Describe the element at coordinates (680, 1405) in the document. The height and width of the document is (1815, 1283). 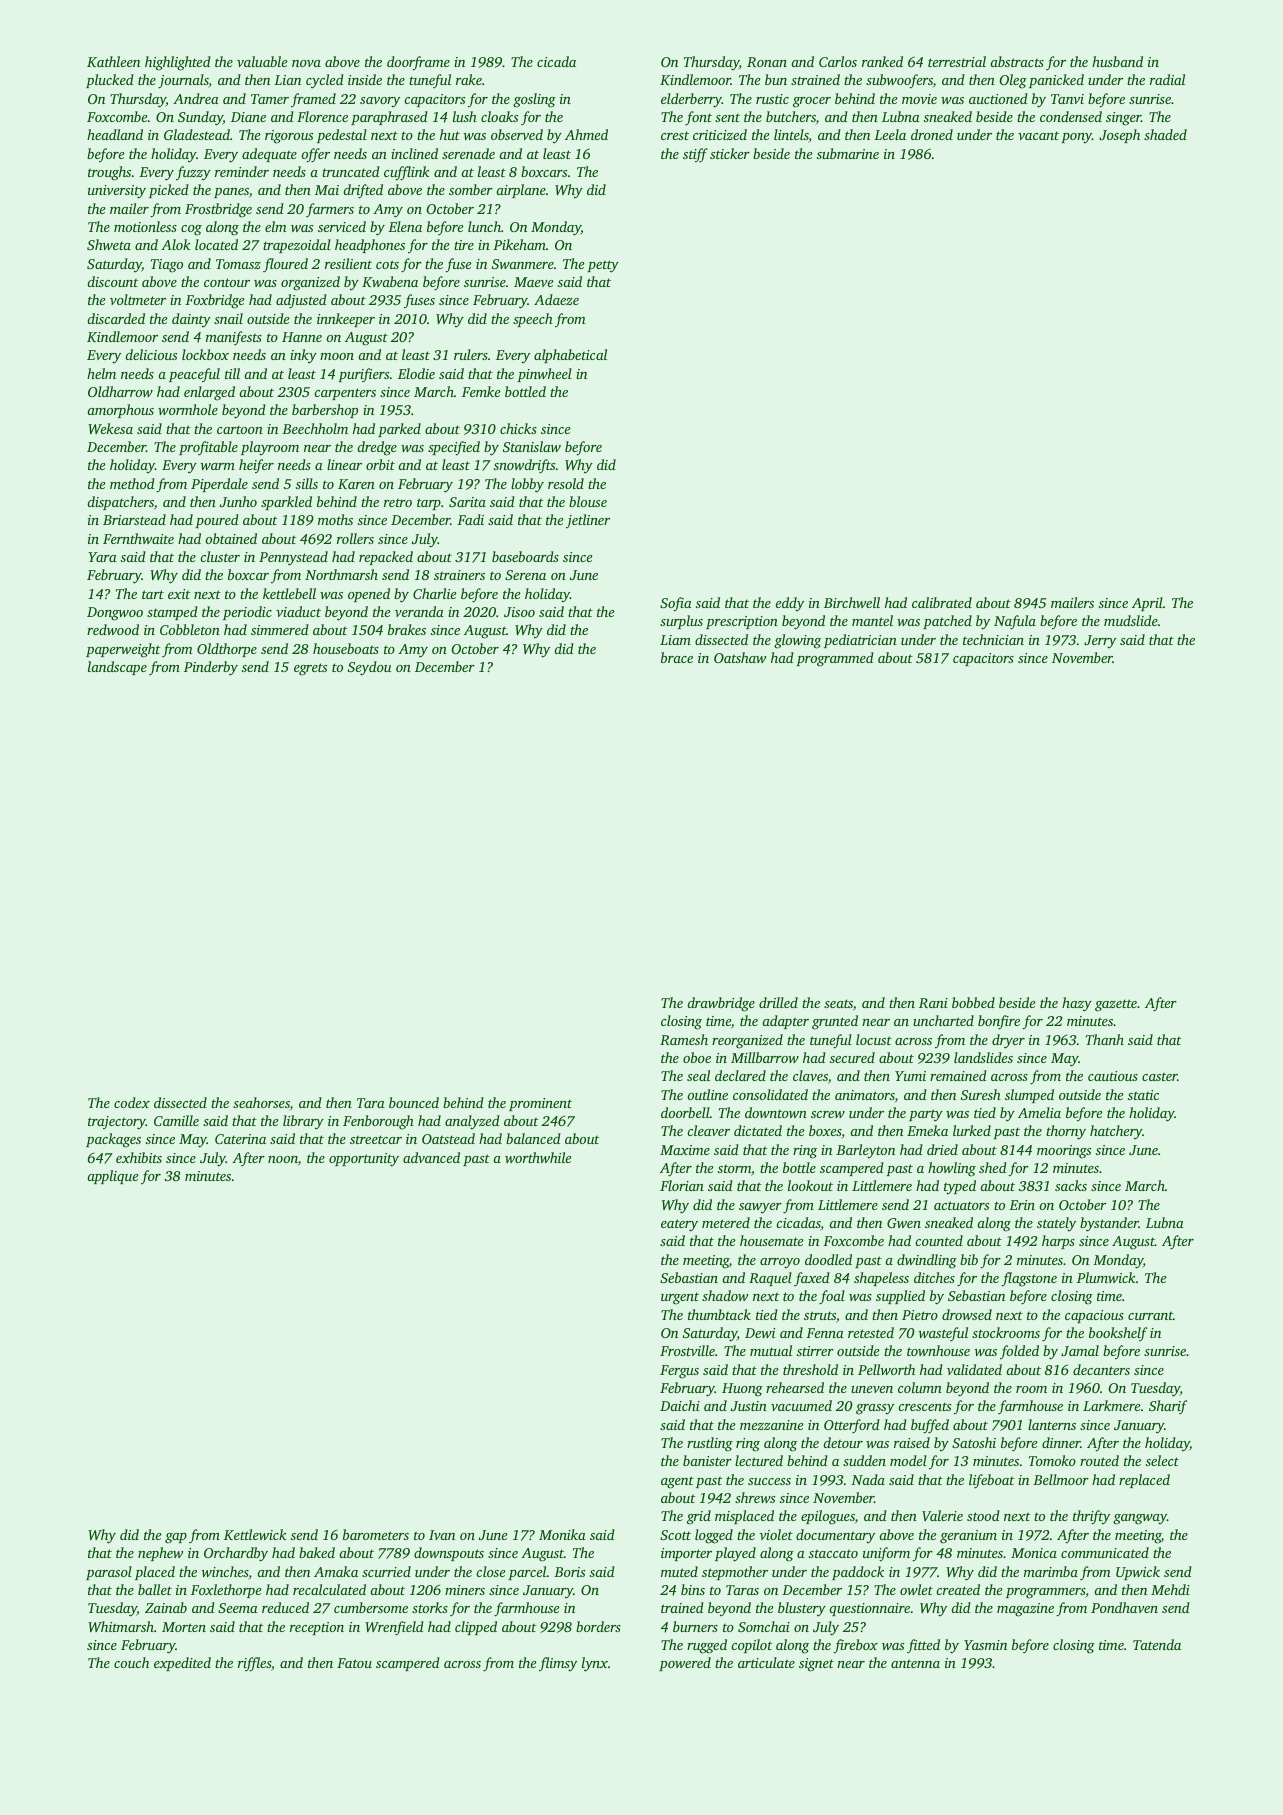
I see `Daichi` at that location.
